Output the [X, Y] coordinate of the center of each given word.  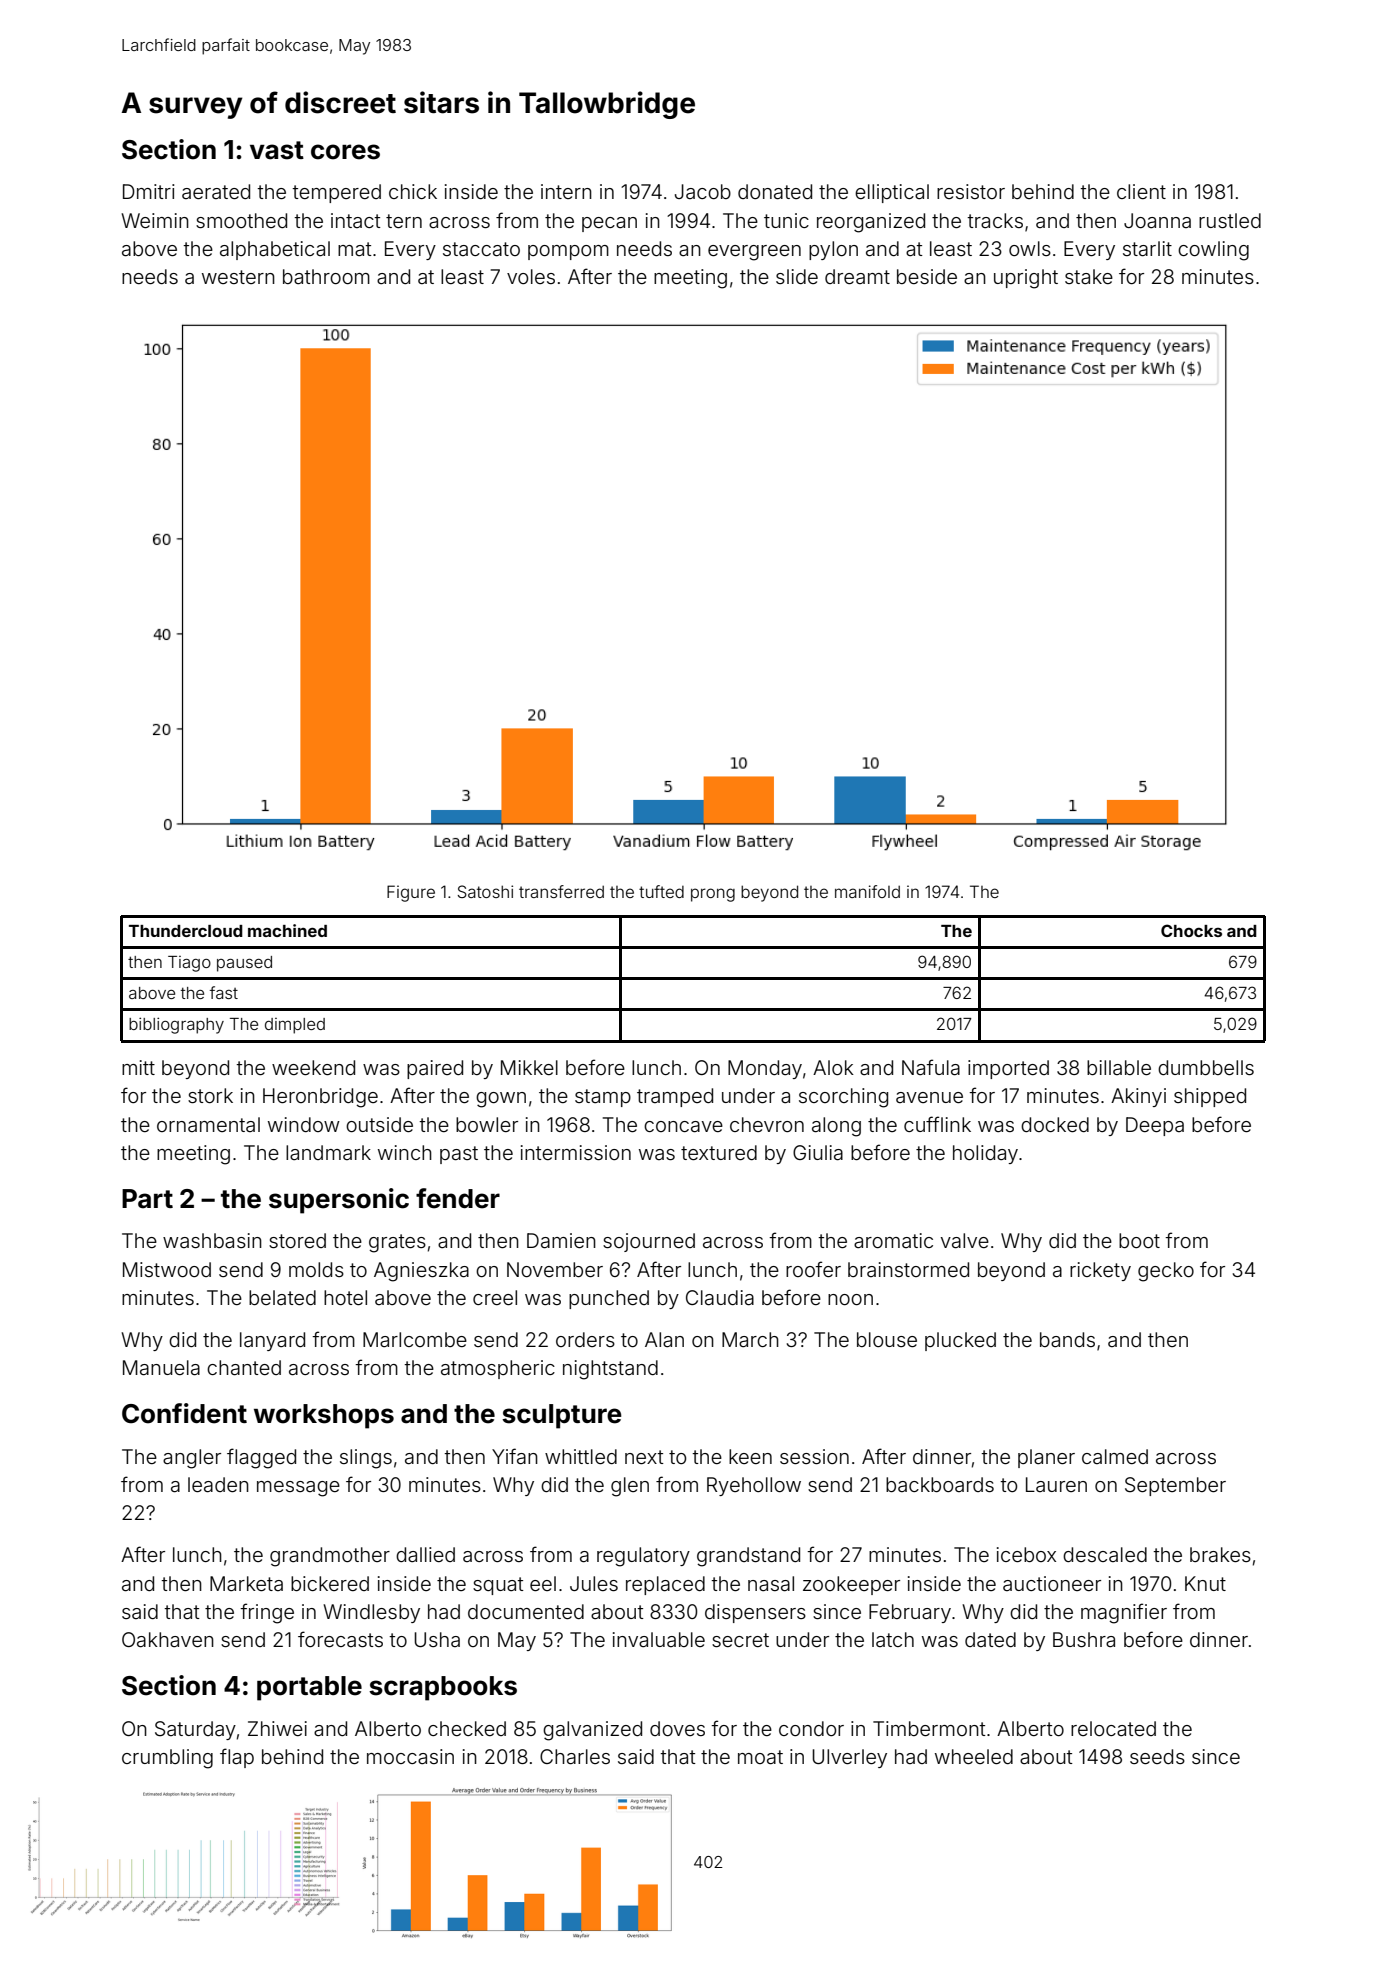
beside [927, 276]
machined [287, 930]
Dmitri [148, 191]
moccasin [410, 1756]
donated [775, 191]
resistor [971, 191]
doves [677, 1728]
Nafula [931, 1067]
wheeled [974, 1756]
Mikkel [529, 1067]
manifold [867, 891]
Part [147, 1199]
